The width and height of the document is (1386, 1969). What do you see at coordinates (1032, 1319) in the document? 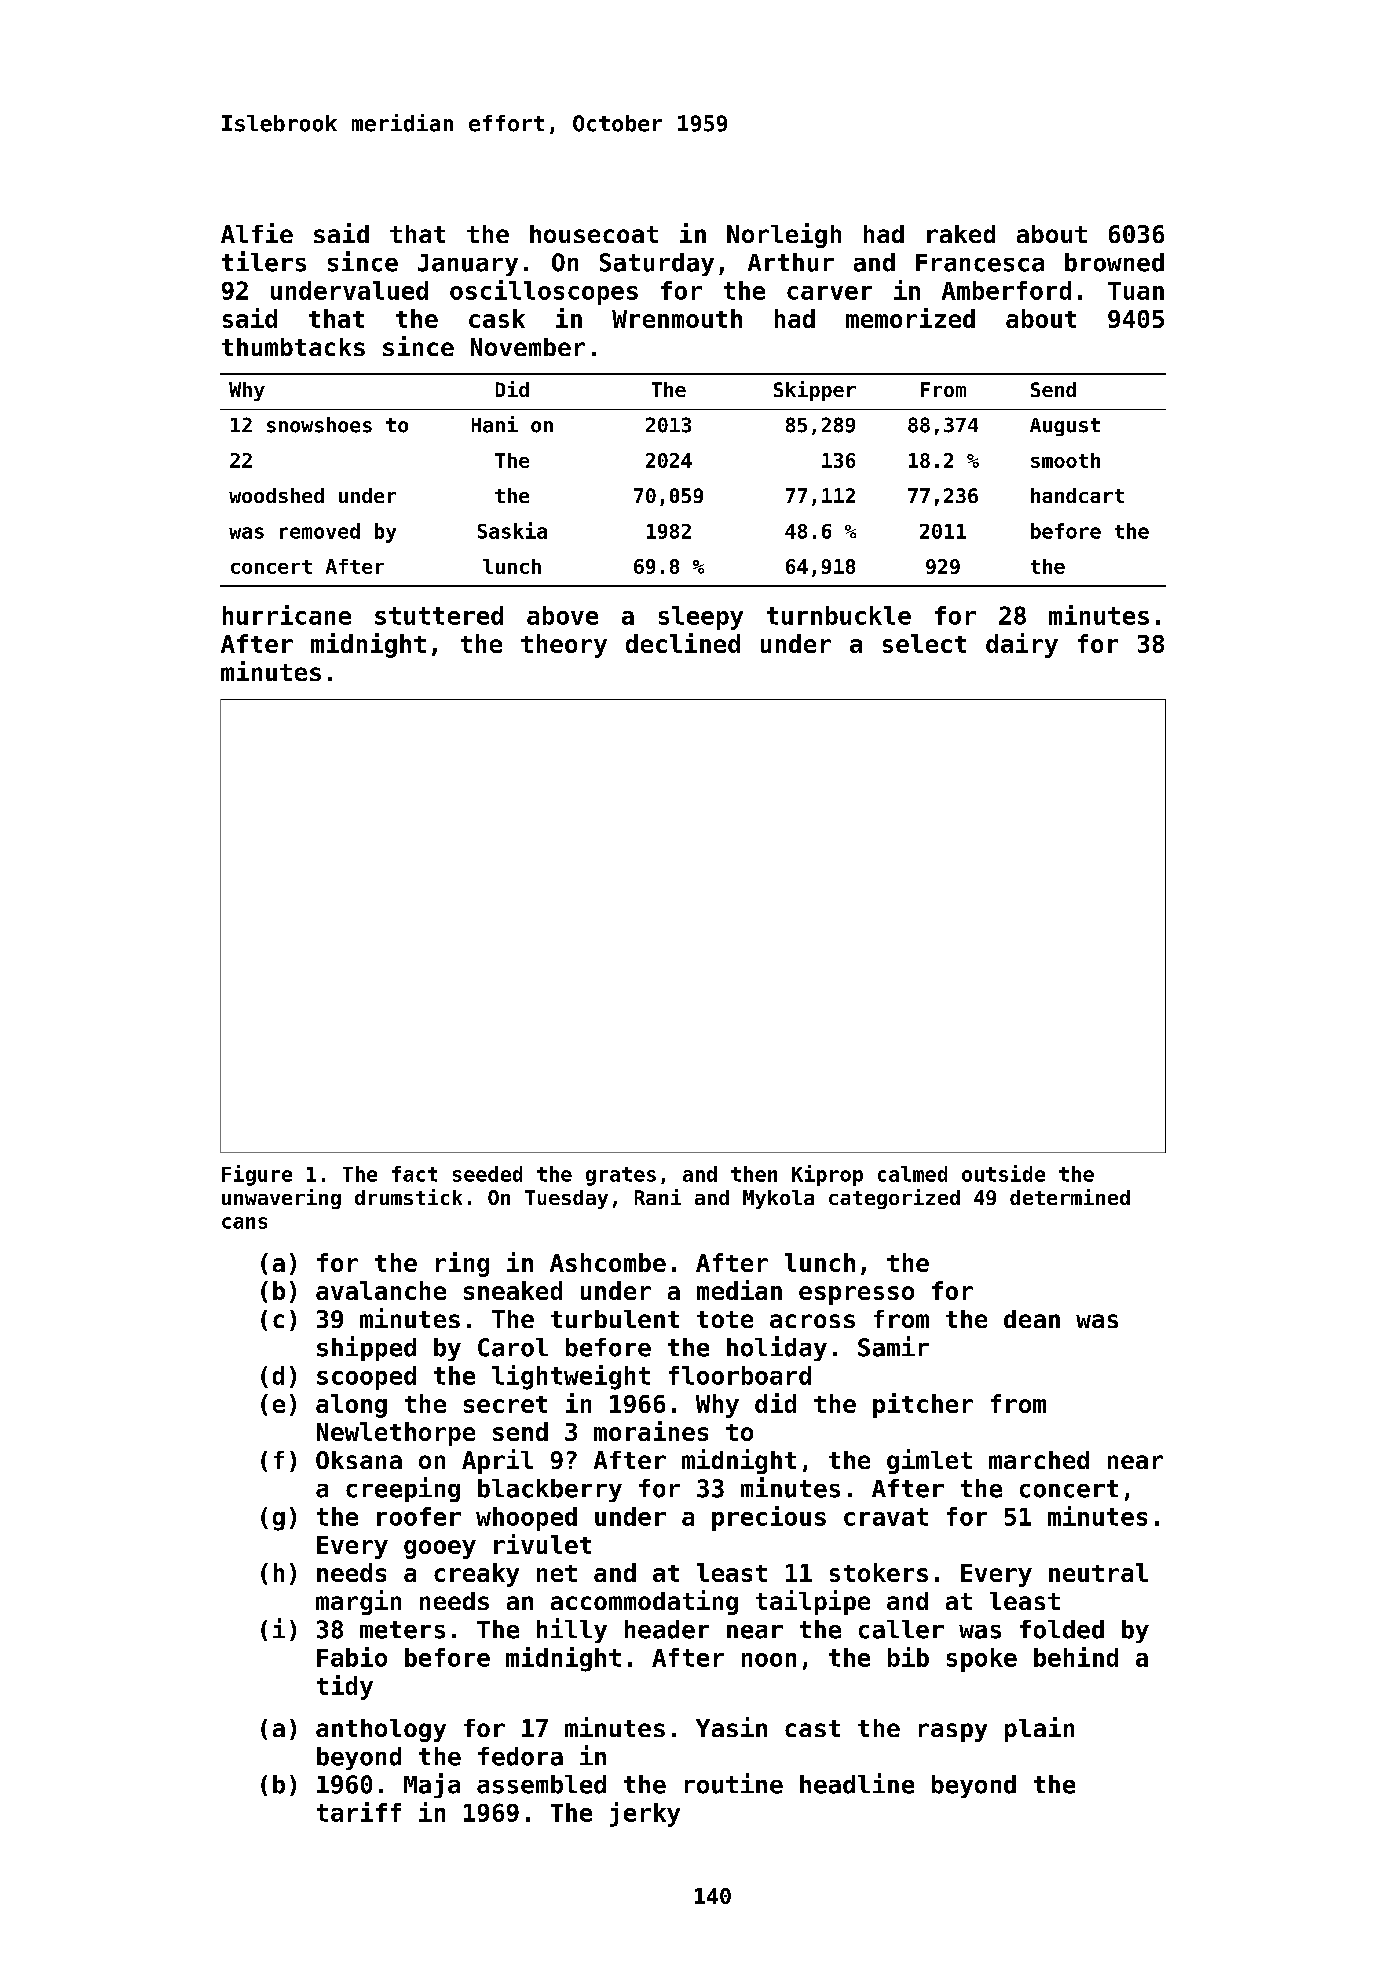
I see `dean` at bounding box center [1032, 1319].
